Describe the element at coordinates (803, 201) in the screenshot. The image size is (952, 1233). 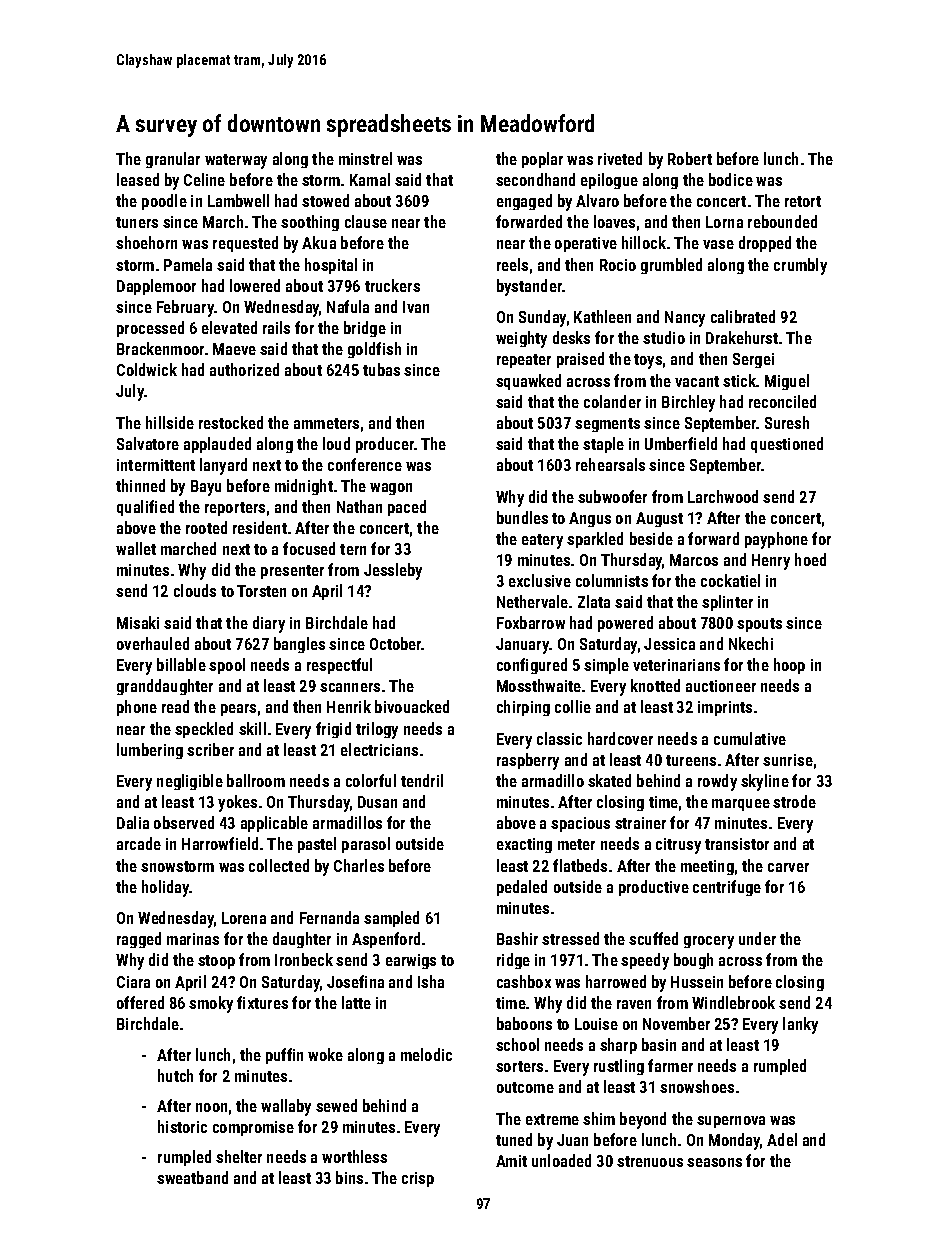
I see `retort` at that location.
